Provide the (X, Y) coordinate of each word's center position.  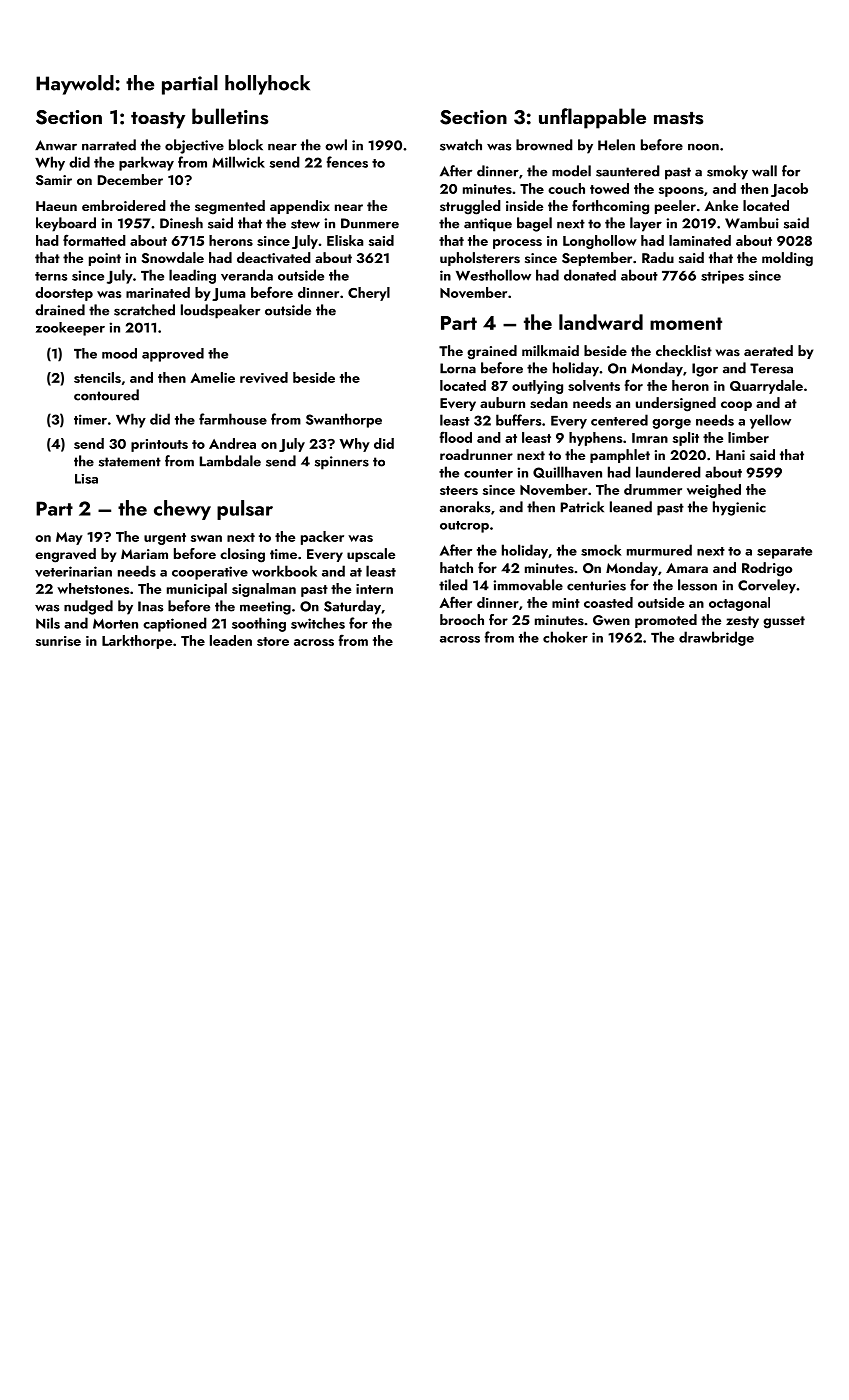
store (273, 641)
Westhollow (493, 275)
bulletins (230, 116)
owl (336, 145)
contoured (106, 395)
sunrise (58, 641)
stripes (722, 277)
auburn (502, 402)
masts (679, 118)
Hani (730, 455)
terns (51, 276)
